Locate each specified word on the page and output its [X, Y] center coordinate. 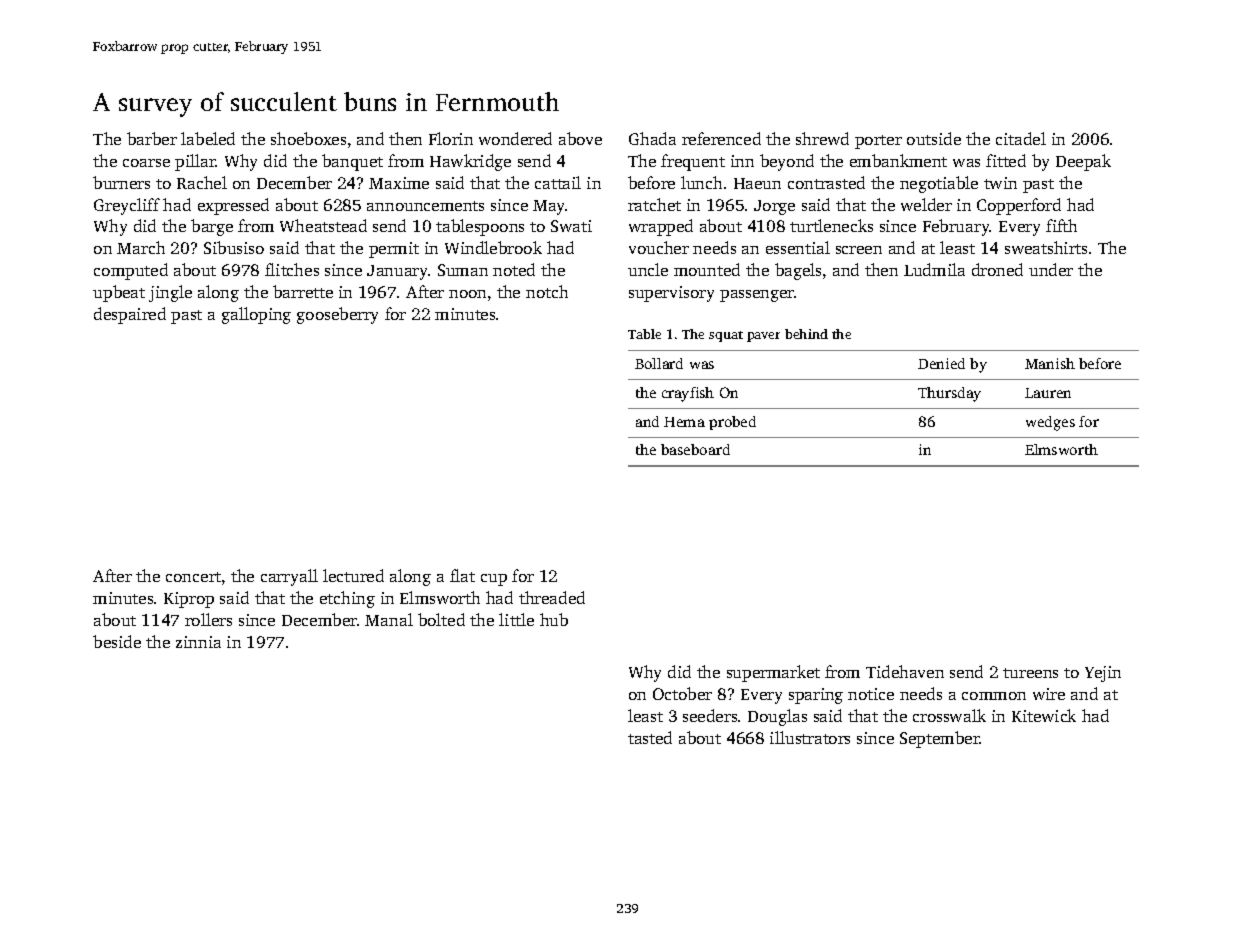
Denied [941, 363]
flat [462, 575]
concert [193, 577]
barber [152, 138]
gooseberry [337, 315]
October [682, 693]
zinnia [198, 642]
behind [806, 334]
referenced [721, 138]
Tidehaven [905, 671]
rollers [208, 619]
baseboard [695, 449]
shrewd [822, 138]
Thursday [949, 394]
